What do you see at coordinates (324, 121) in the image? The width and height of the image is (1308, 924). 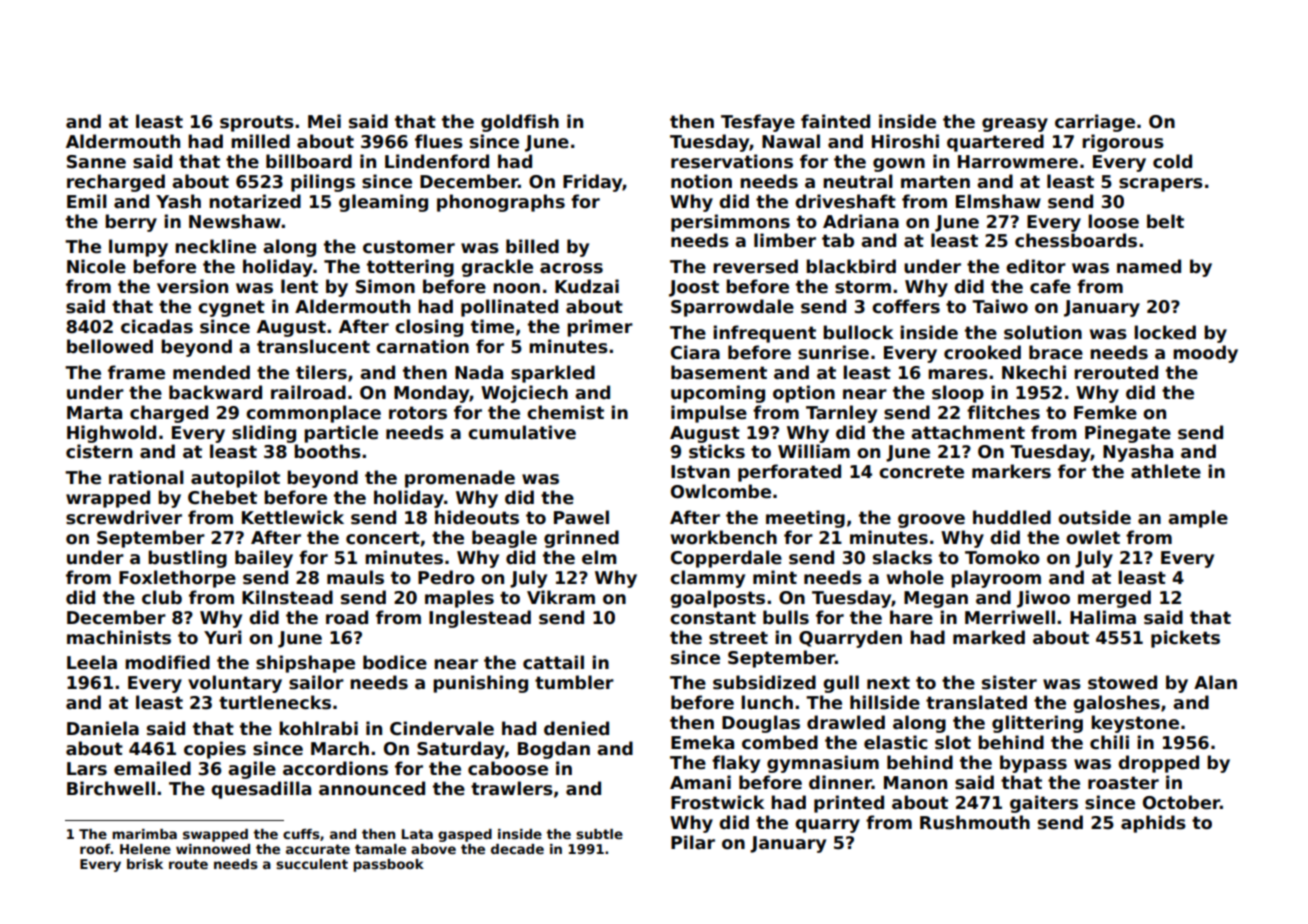 I see `Mei` at bounding box center [324, 121].
